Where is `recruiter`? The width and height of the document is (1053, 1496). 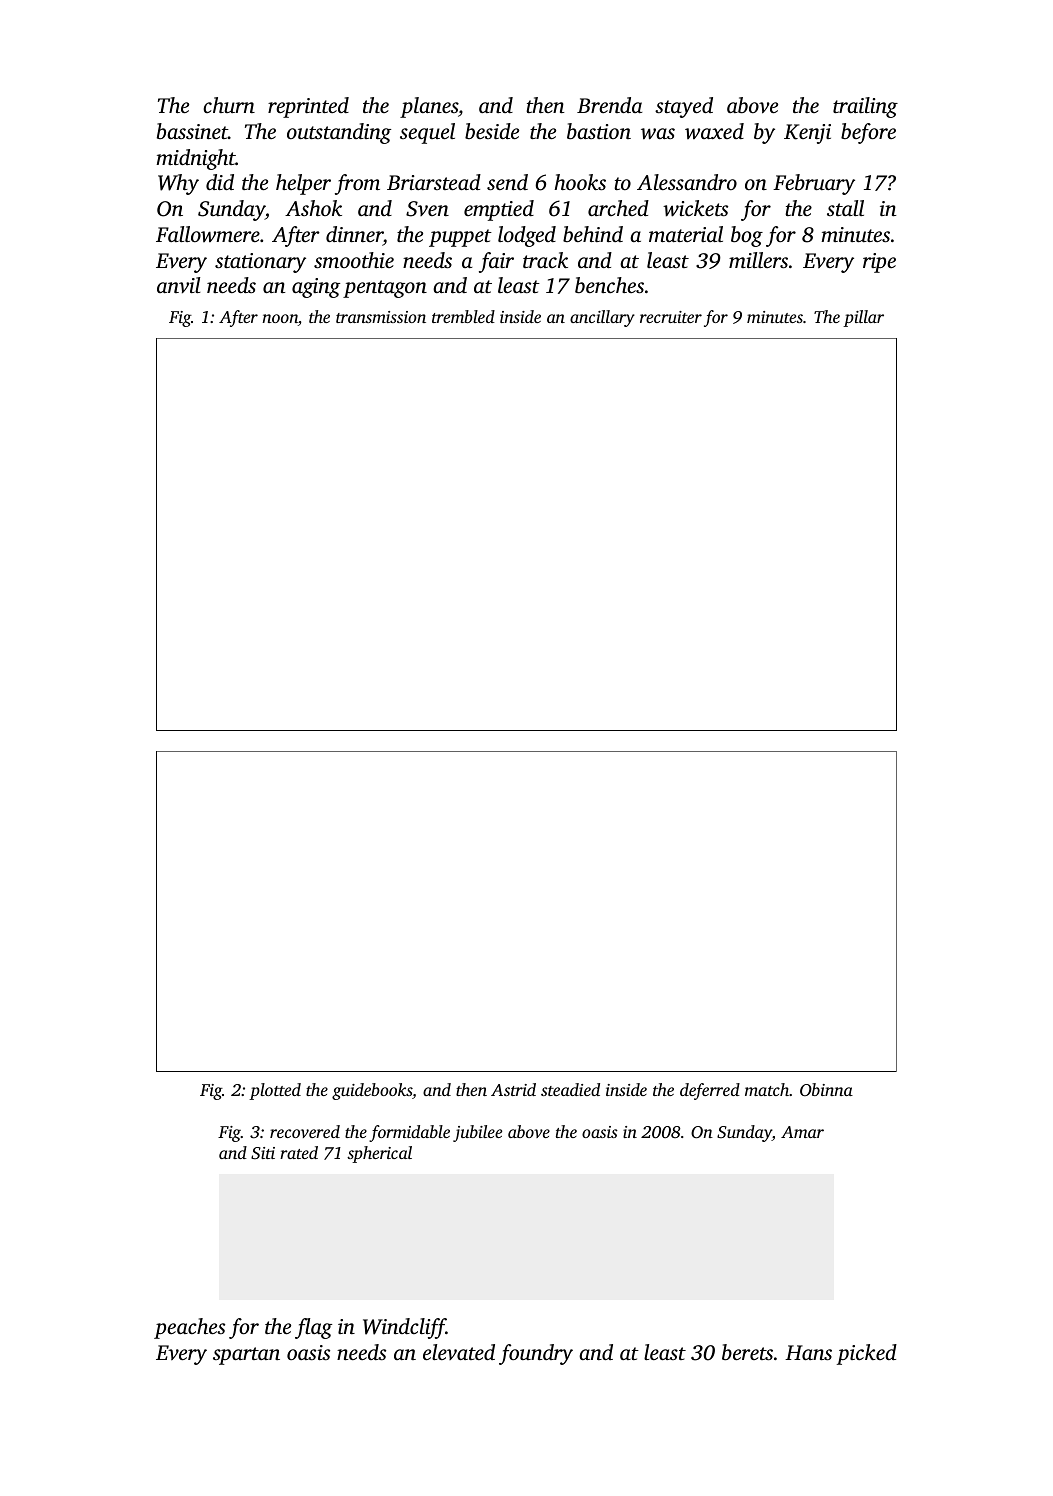
recruiter is located at coordinates (671, 317).
